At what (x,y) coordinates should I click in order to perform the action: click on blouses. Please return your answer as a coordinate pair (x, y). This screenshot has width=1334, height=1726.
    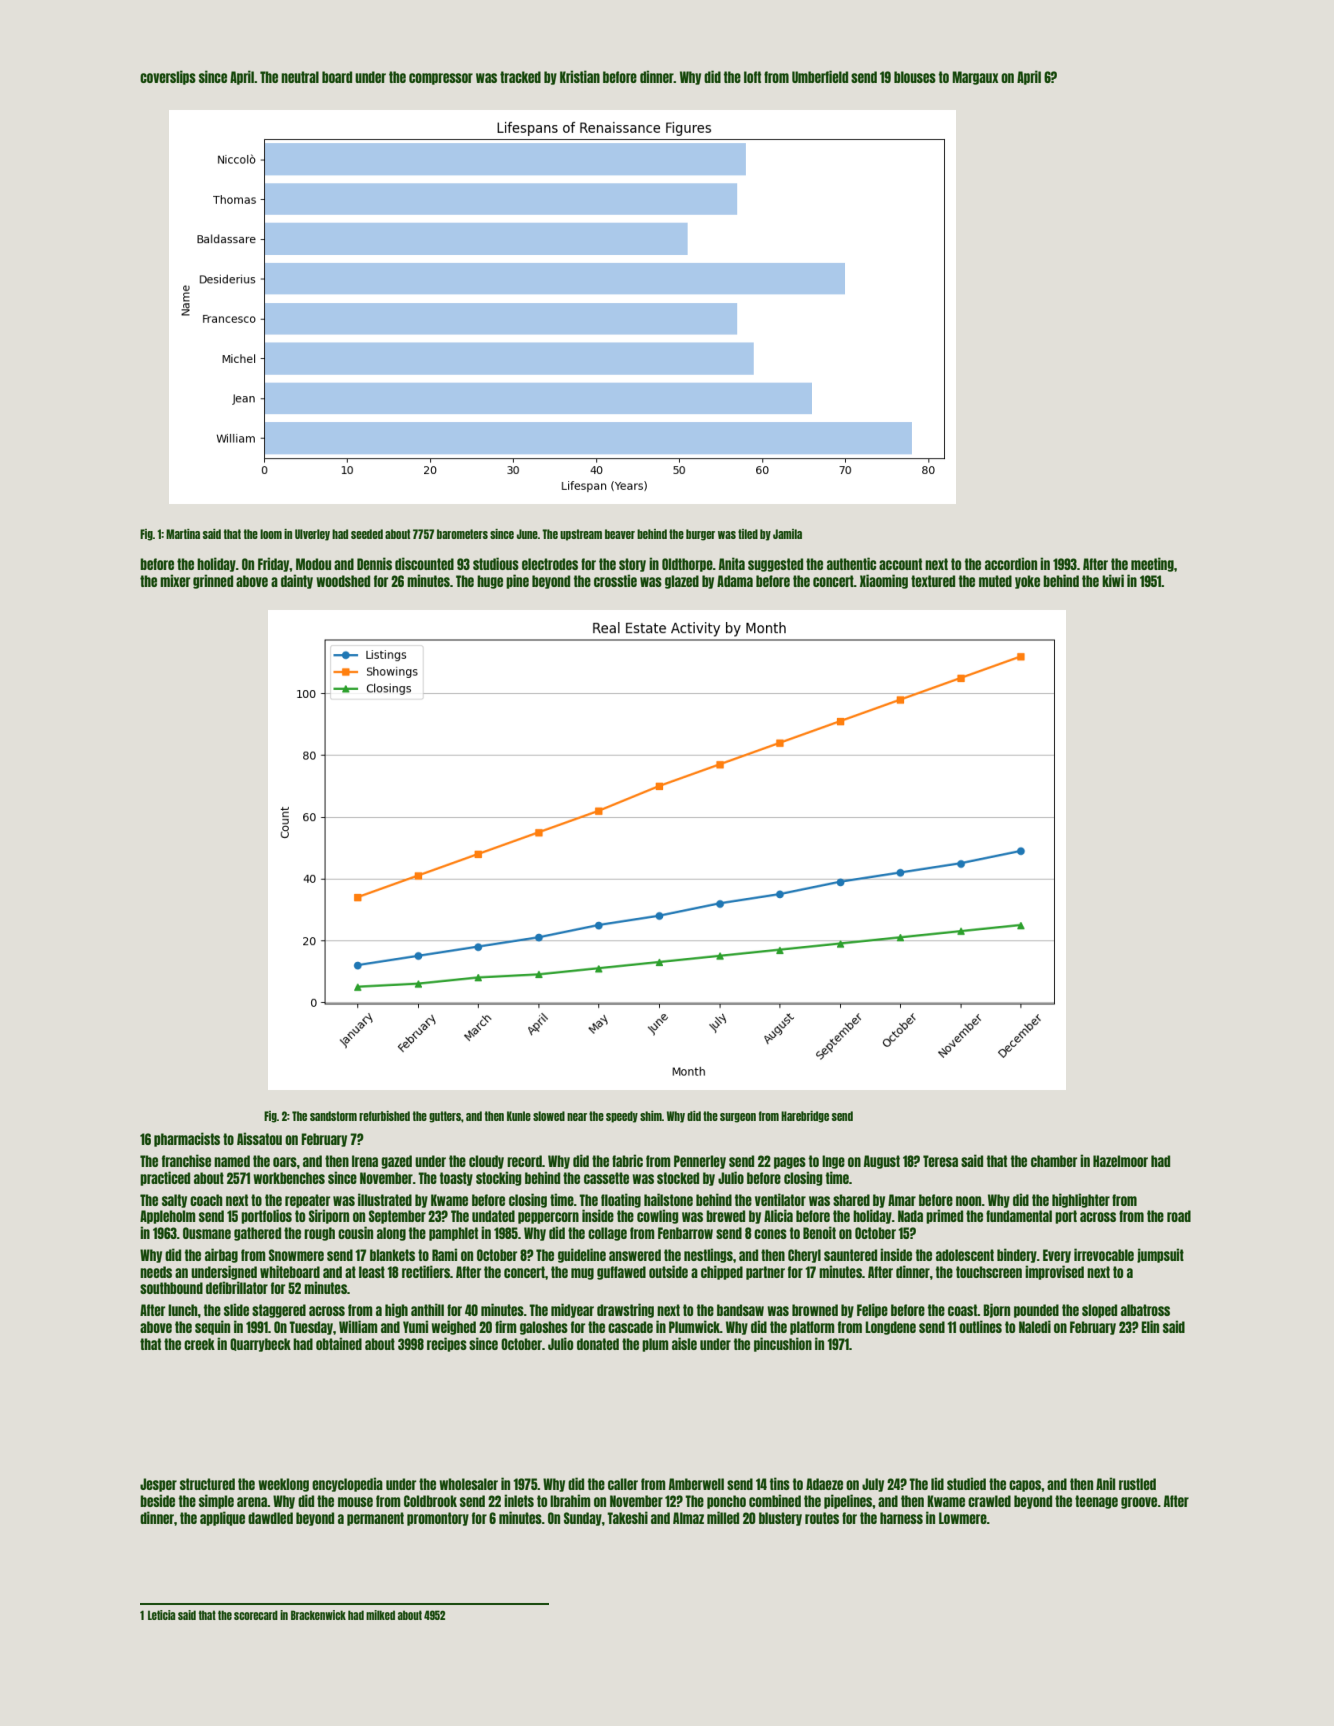
    Looking at the image, I should click on (915, 77).
